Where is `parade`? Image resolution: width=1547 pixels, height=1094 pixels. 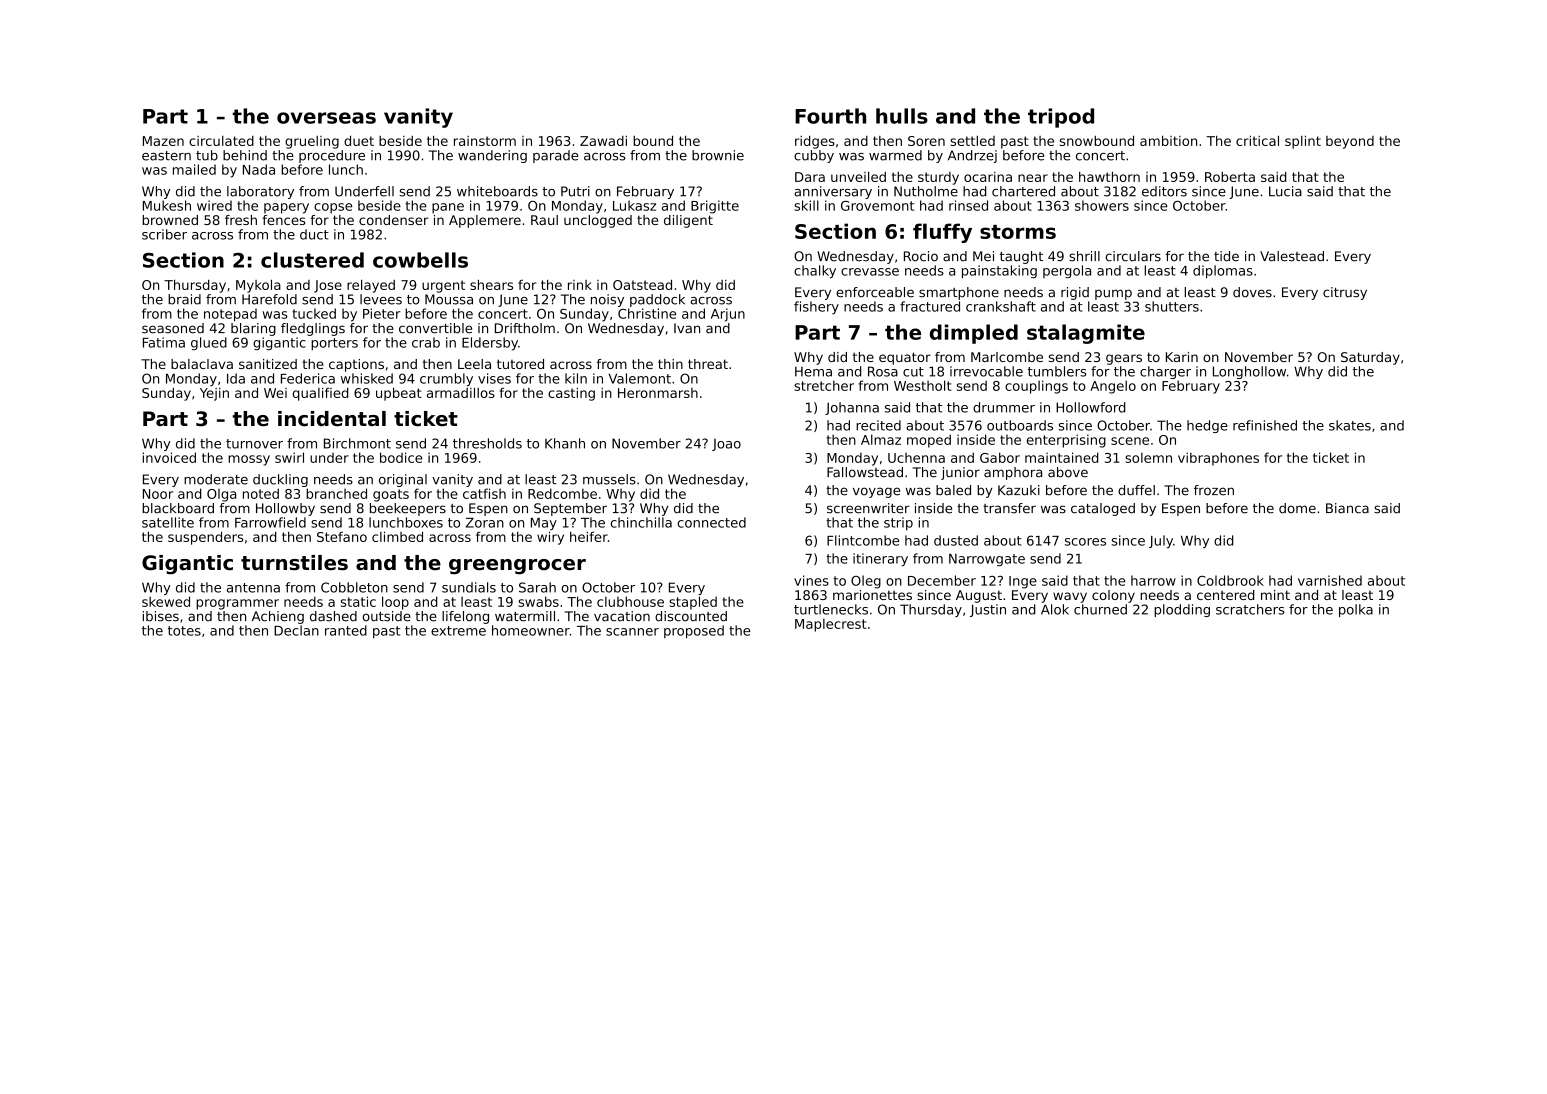 parade is located at coordinates (555, 156).
